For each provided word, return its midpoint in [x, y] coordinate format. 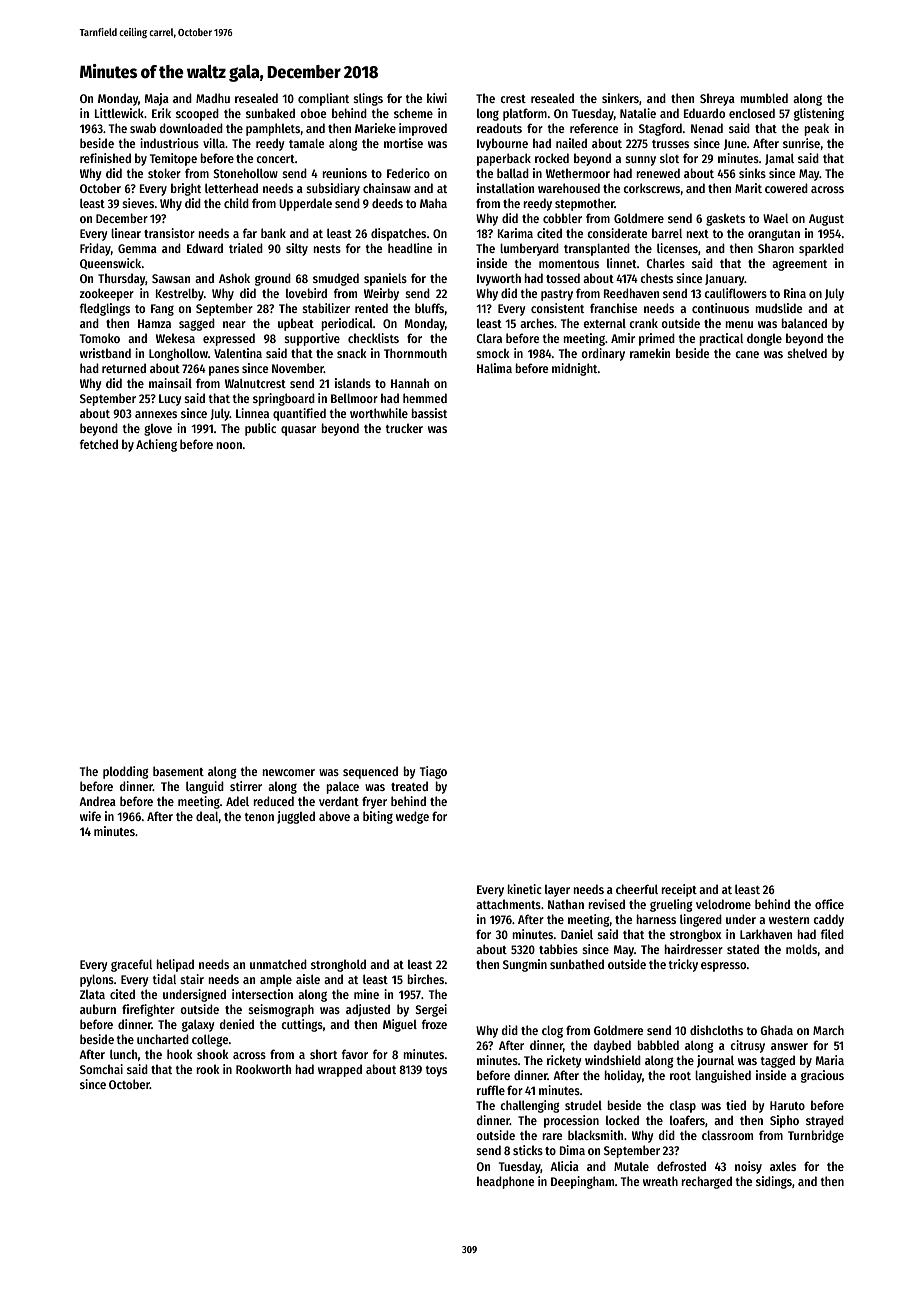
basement [178, 771]
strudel [583, 1105]
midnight [575, 369]
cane [747, 354]
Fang [162, 310]
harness [656, 919]
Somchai [101, 1069]
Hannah [410, 383]
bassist [429, 413]
